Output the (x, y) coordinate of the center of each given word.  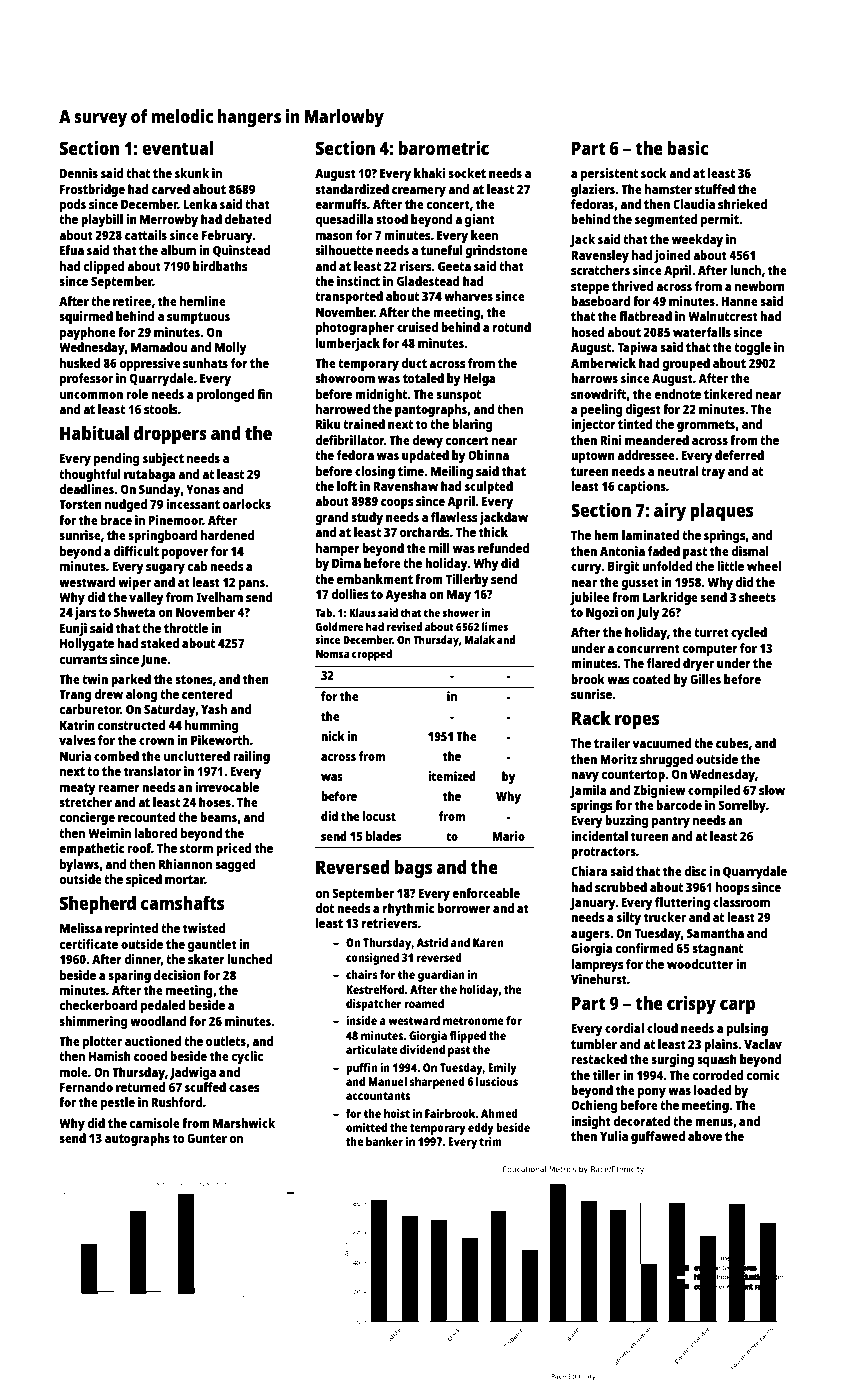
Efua (72, 250)
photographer (355, 328)
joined (672, 256)
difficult (136, 551)
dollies (349, 594)
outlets (226, 1041)
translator (152, 771)
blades (383, 836)
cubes (732, 743)
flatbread (645, 316)
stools (160, 409)
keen (484, 235)
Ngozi (602, 613)
